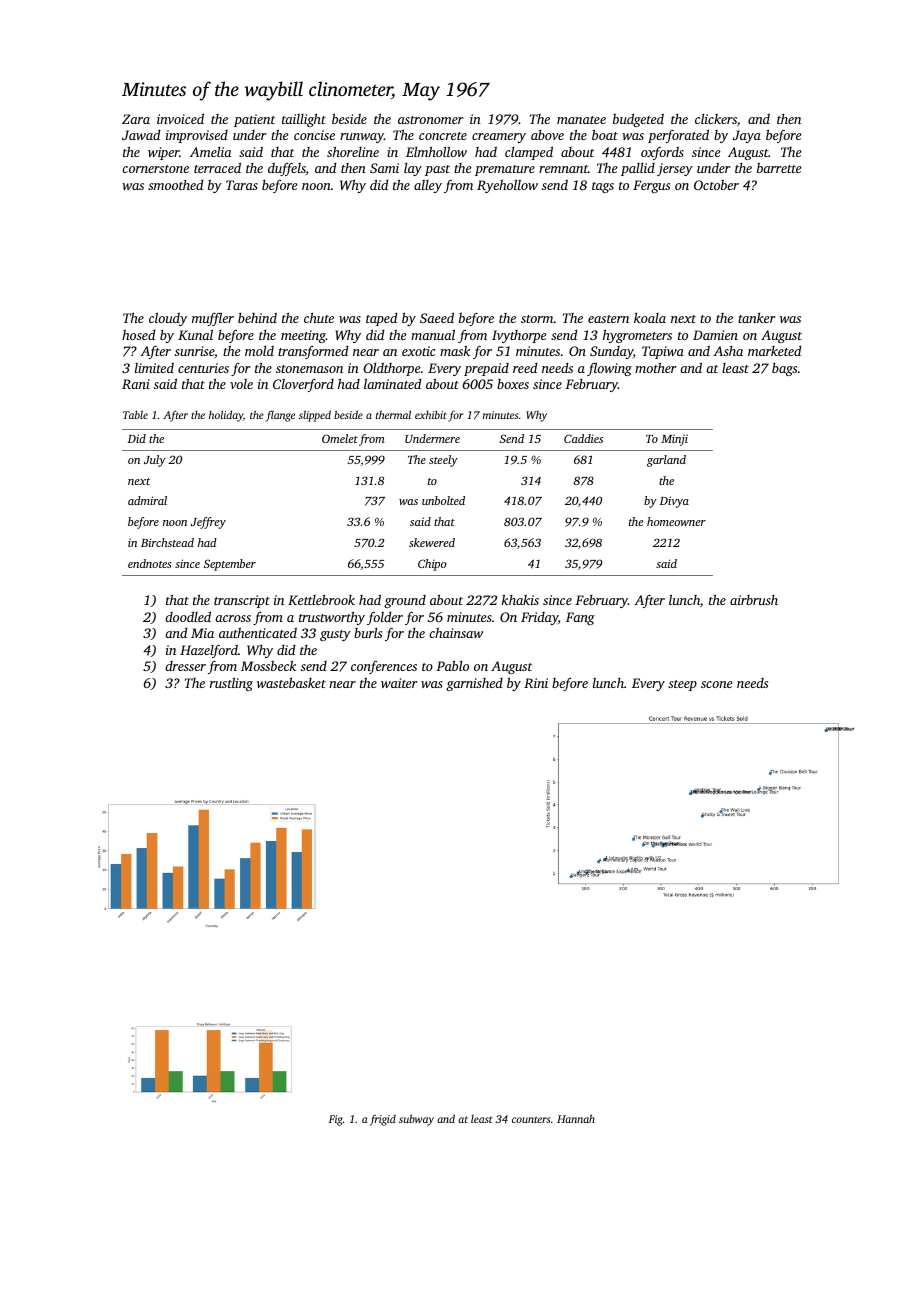 This screenshot has width=924, height=1308. Describe the element at coordinates (603, 187) in the screenshot. I see `tags` at that location.
